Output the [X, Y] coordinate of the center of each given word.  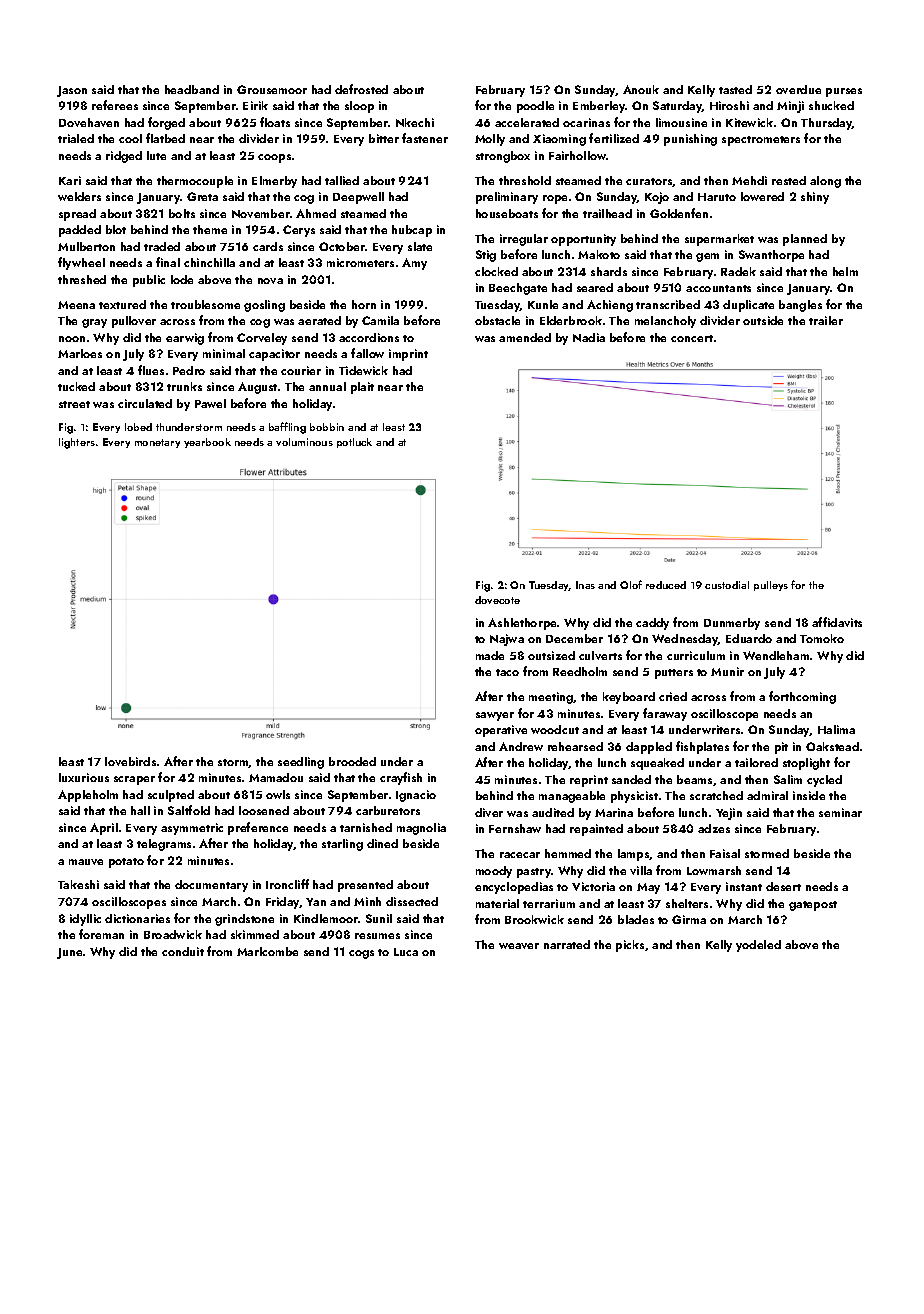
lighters [77, 443]
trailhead [607, 213]
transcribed [668, 304]
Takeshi [78, 884]
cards [268, 246]
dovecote [497, 600]
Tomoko [822, 638]
